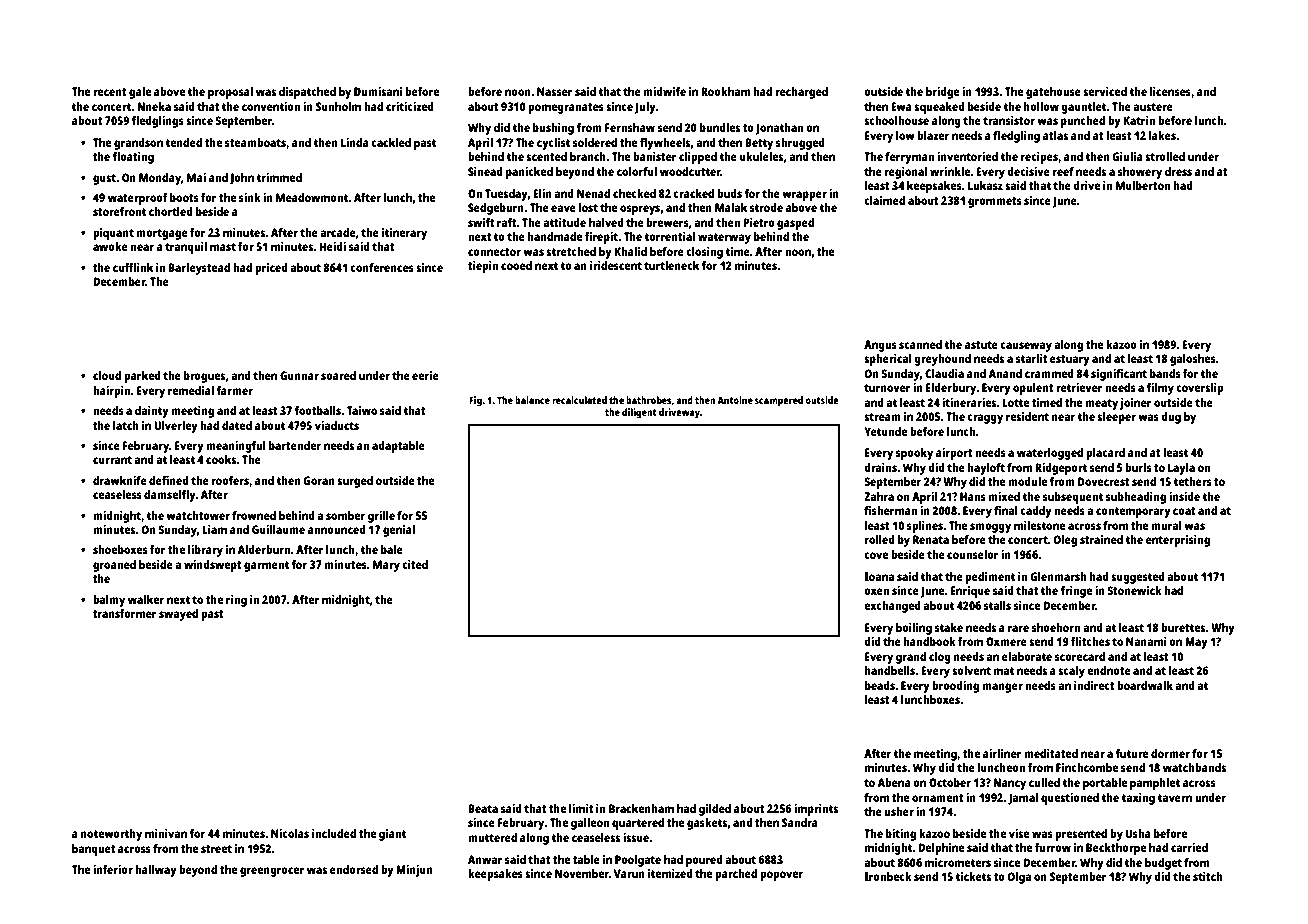 The image size is (1308, 924). What do you see at coordinates (1184, 511) in the screenshot?
I see `coat` at bounding box center [1184, 511].
